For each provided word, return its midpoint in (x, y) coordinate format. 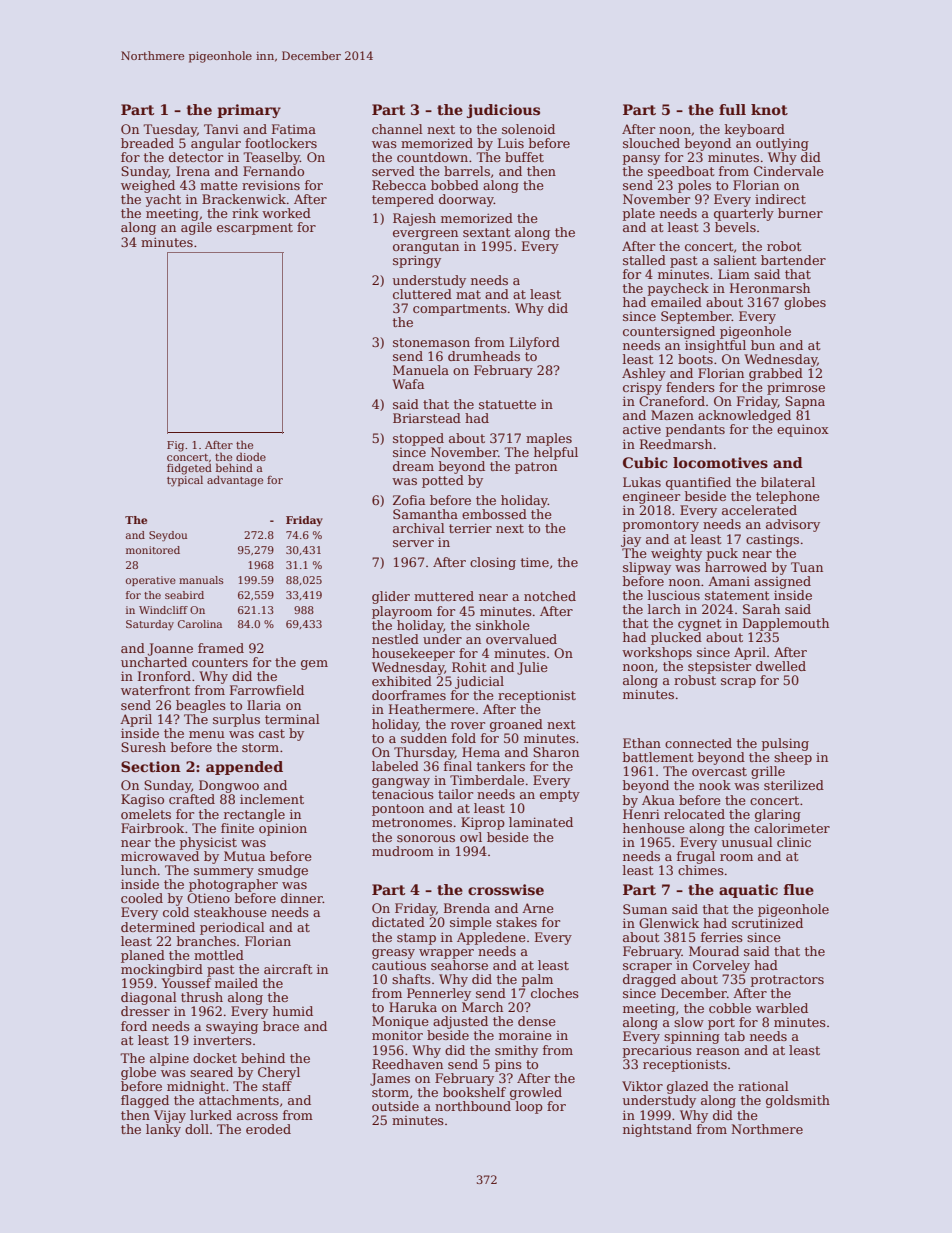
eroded (268, 1129)
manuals (201, 580)
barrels (467, 171)
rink (245, 213)
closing (493, 563)
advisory (793, 525)
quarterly (744, 214)
